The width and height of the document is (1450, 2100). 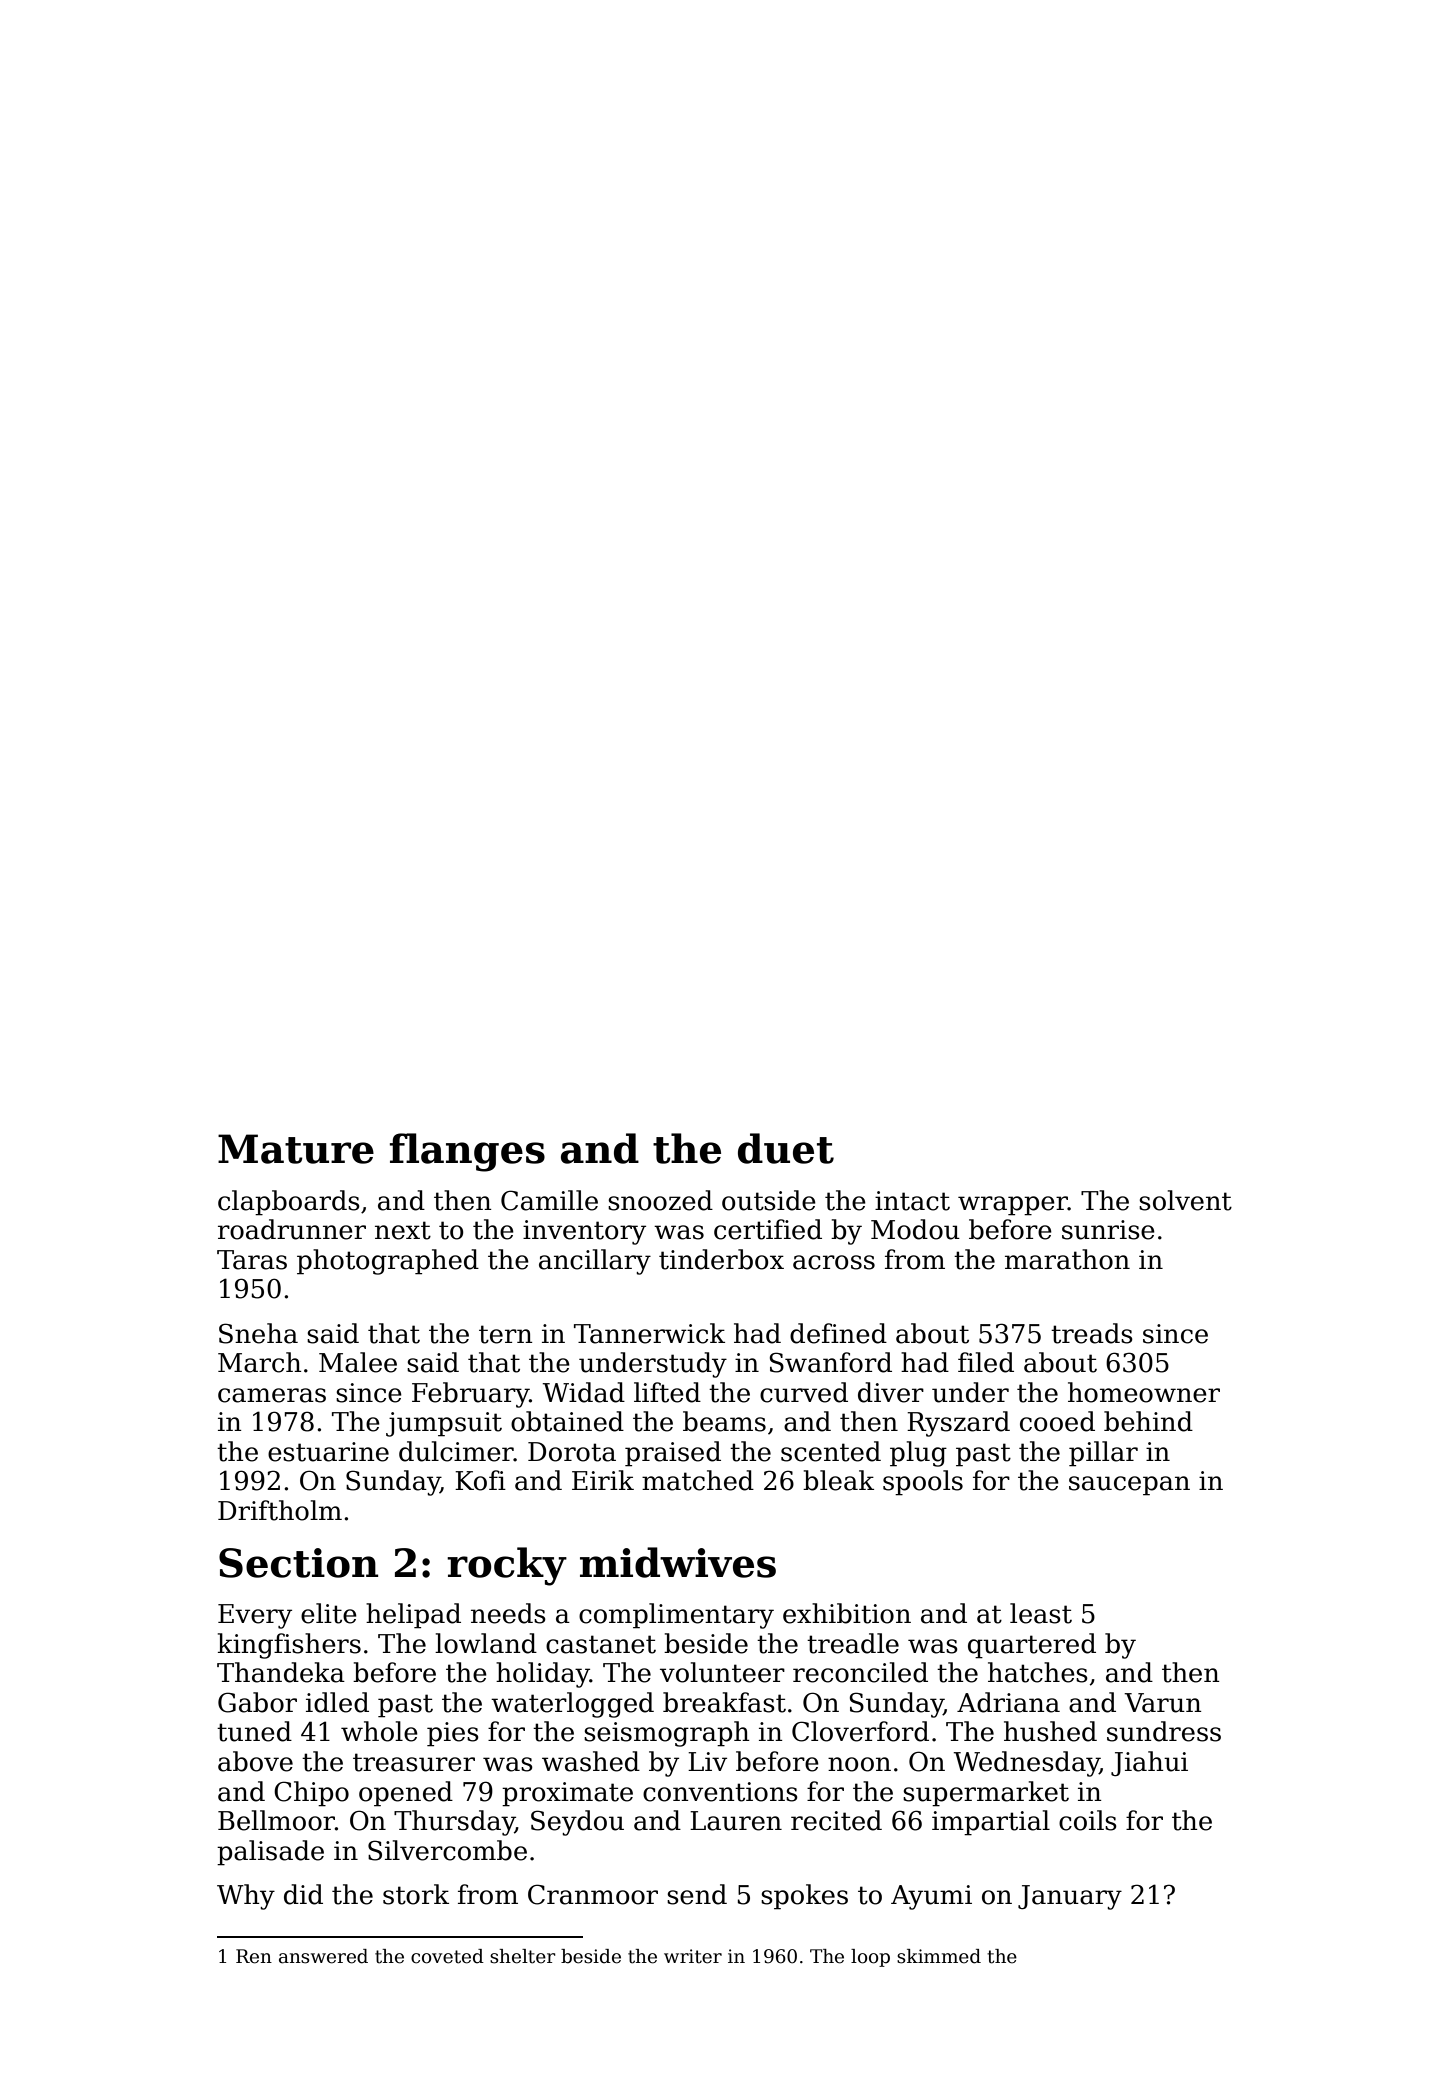 I want to click on solvent, so click(x=1185, y=1200).
